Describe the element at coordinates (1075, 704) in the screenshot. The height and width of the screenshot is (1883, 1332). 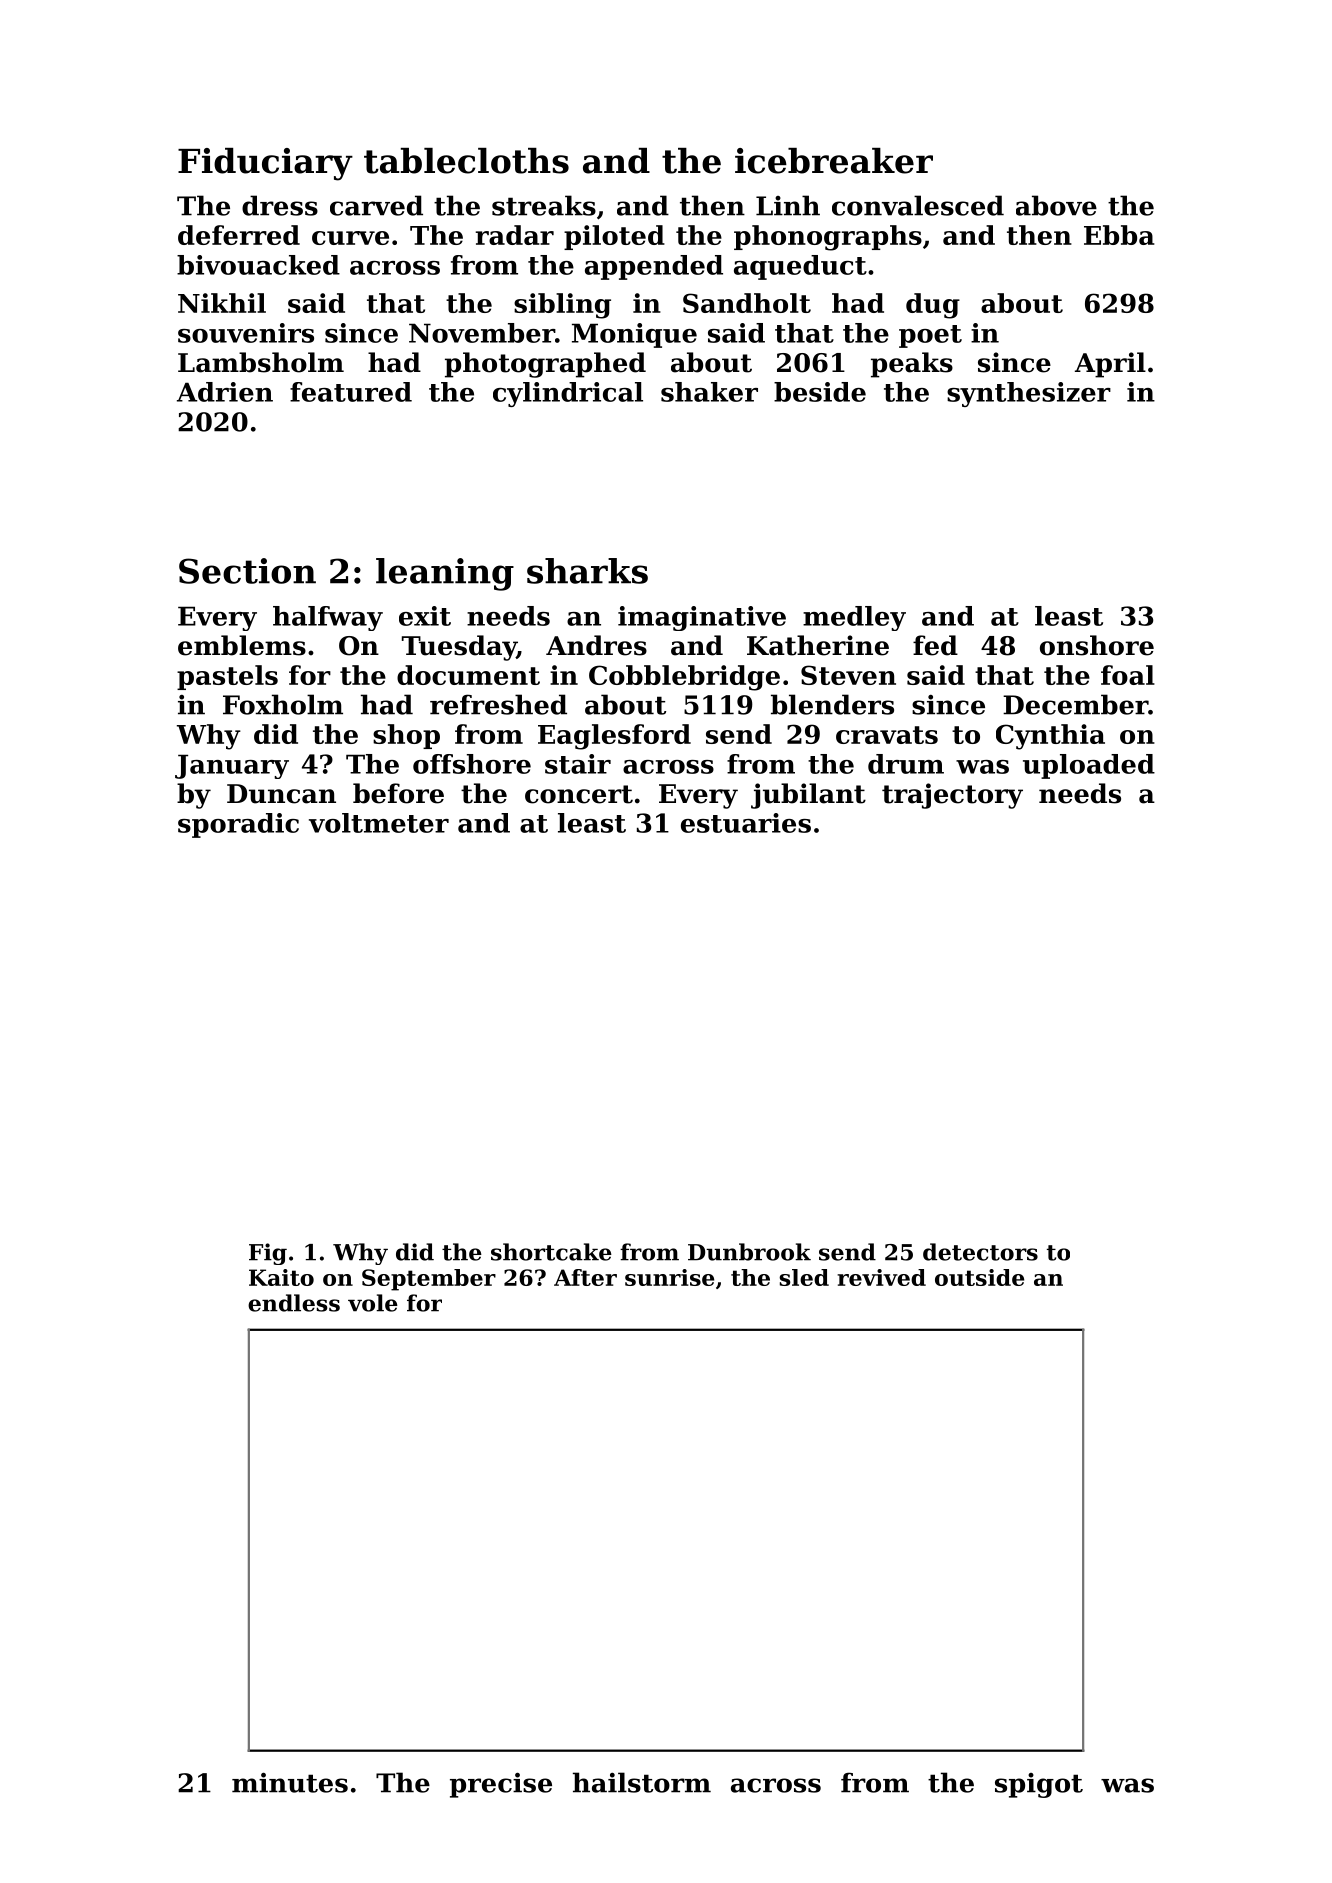
I see `December` at that location.
